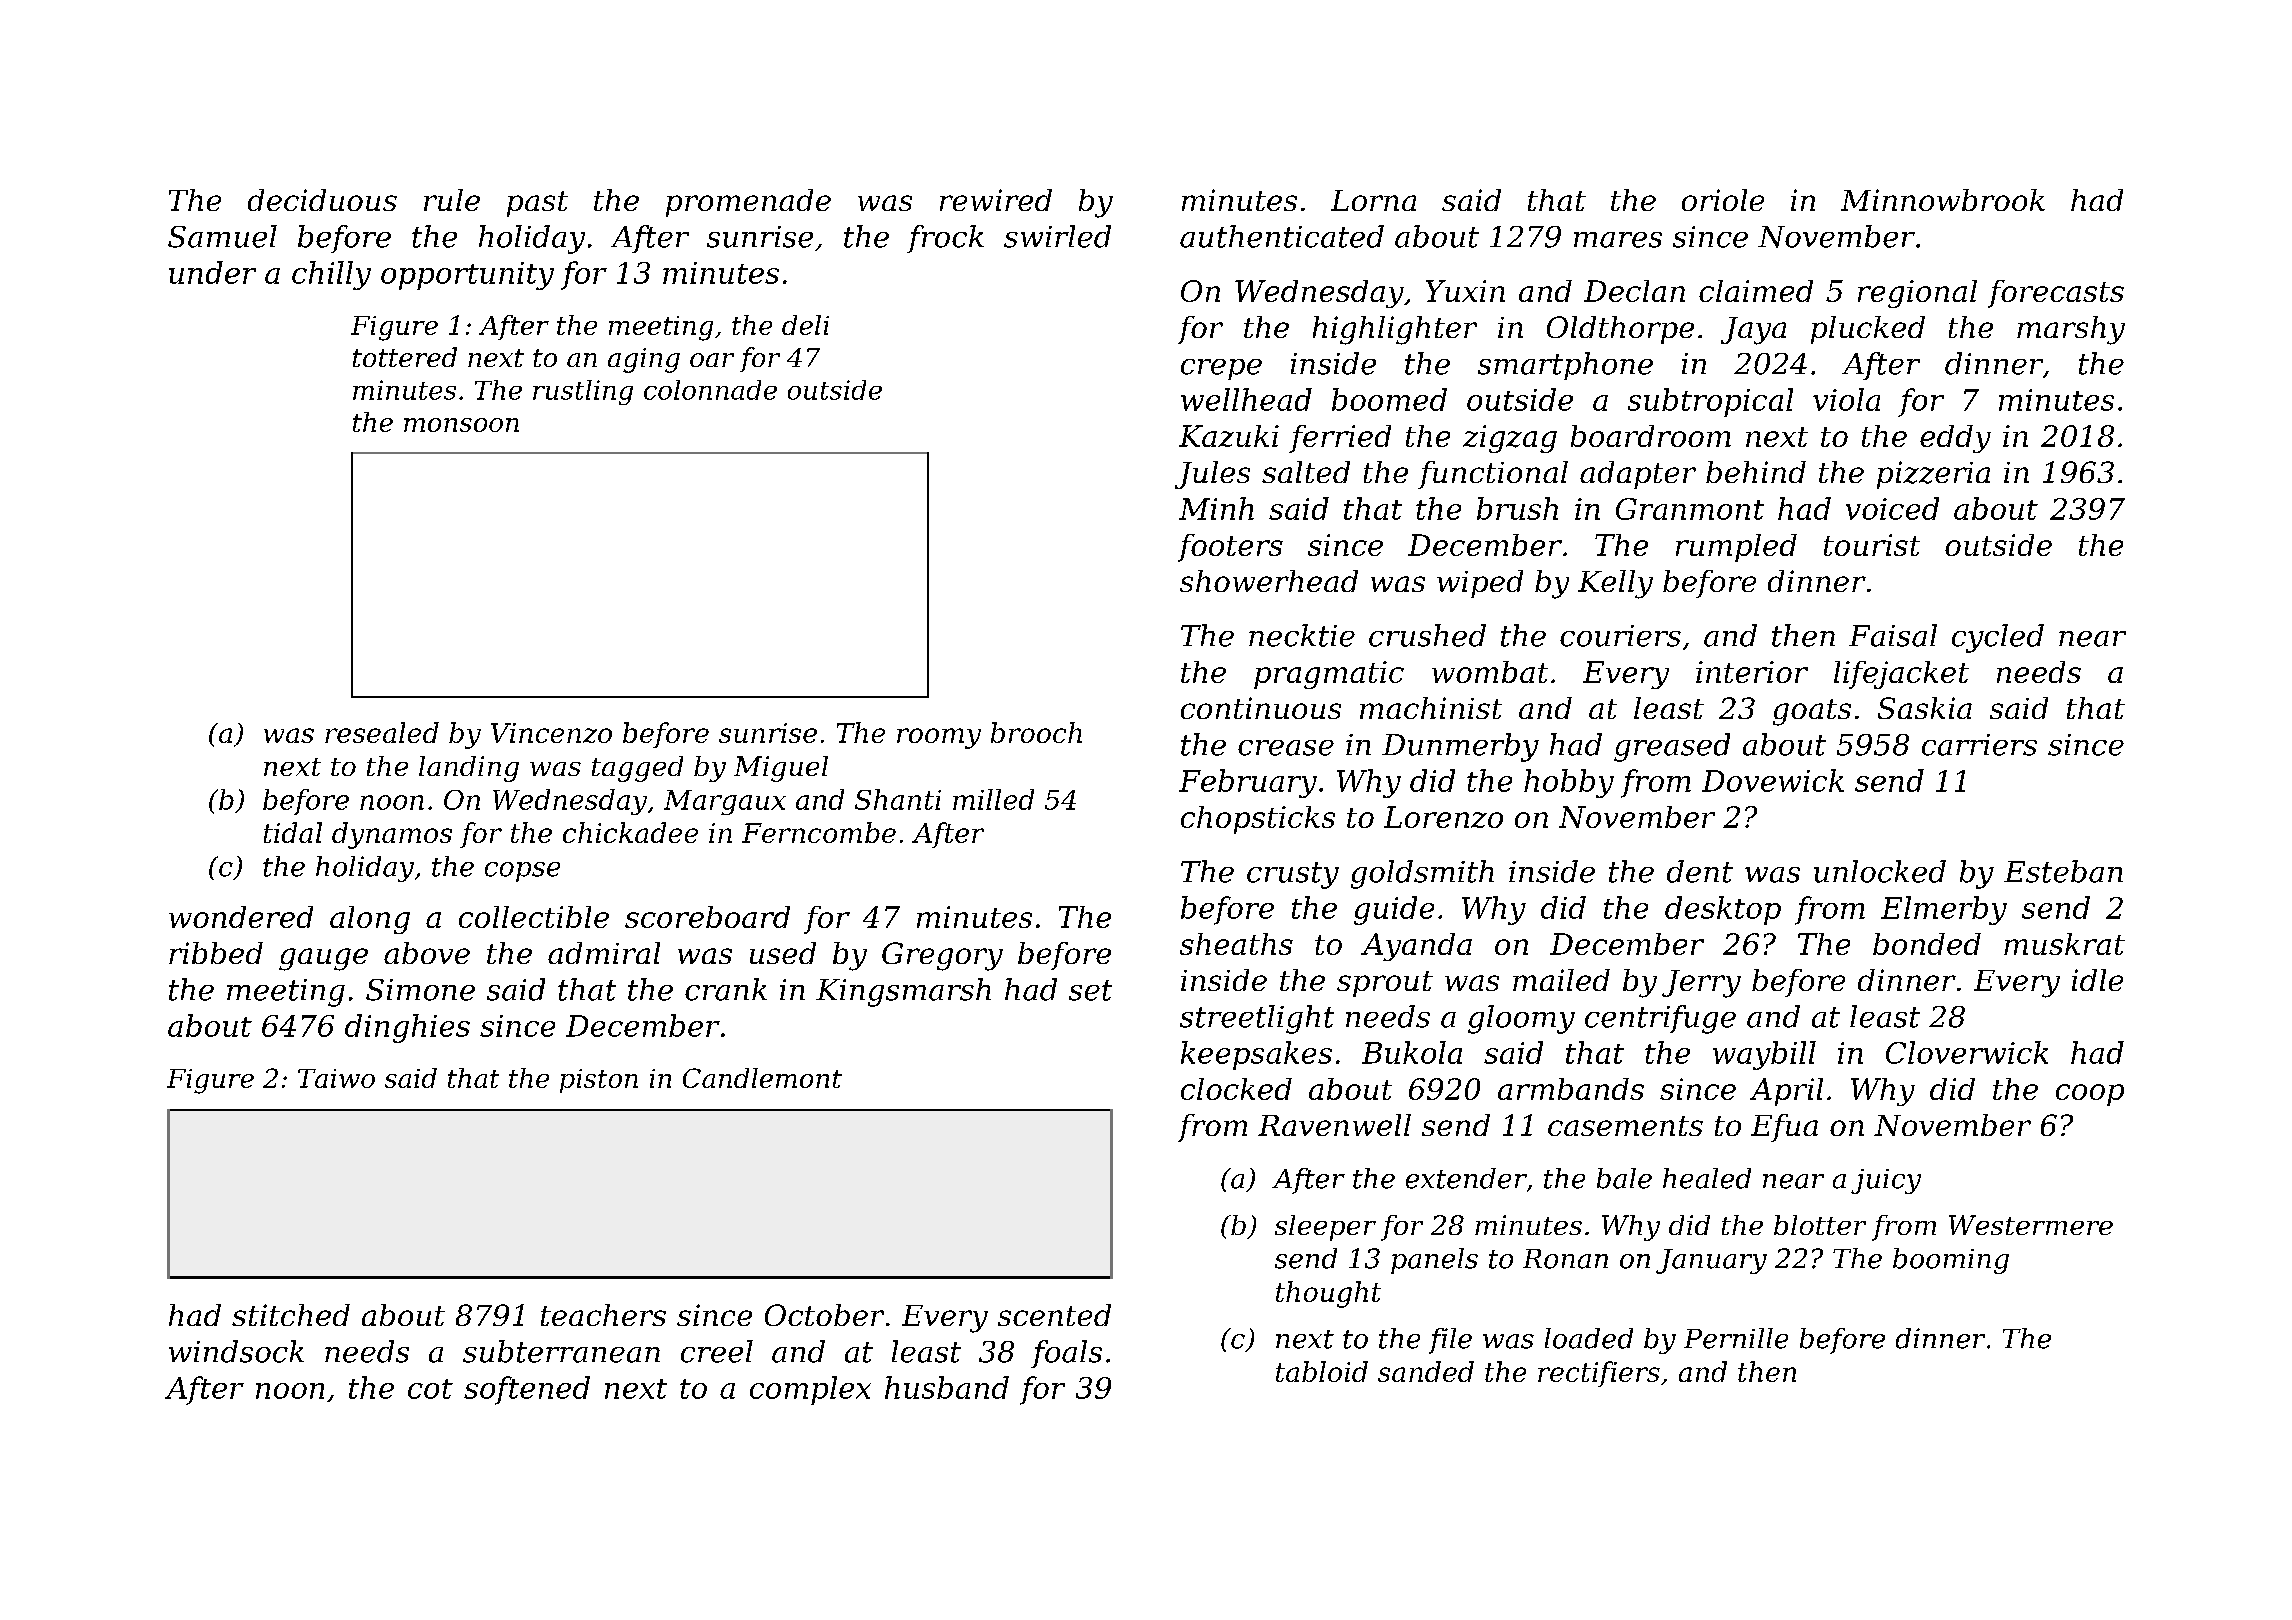  What do you see at coordinates (810, 1390) in the screenshot?
I see `complex` at bounding box center [810, 1390].
